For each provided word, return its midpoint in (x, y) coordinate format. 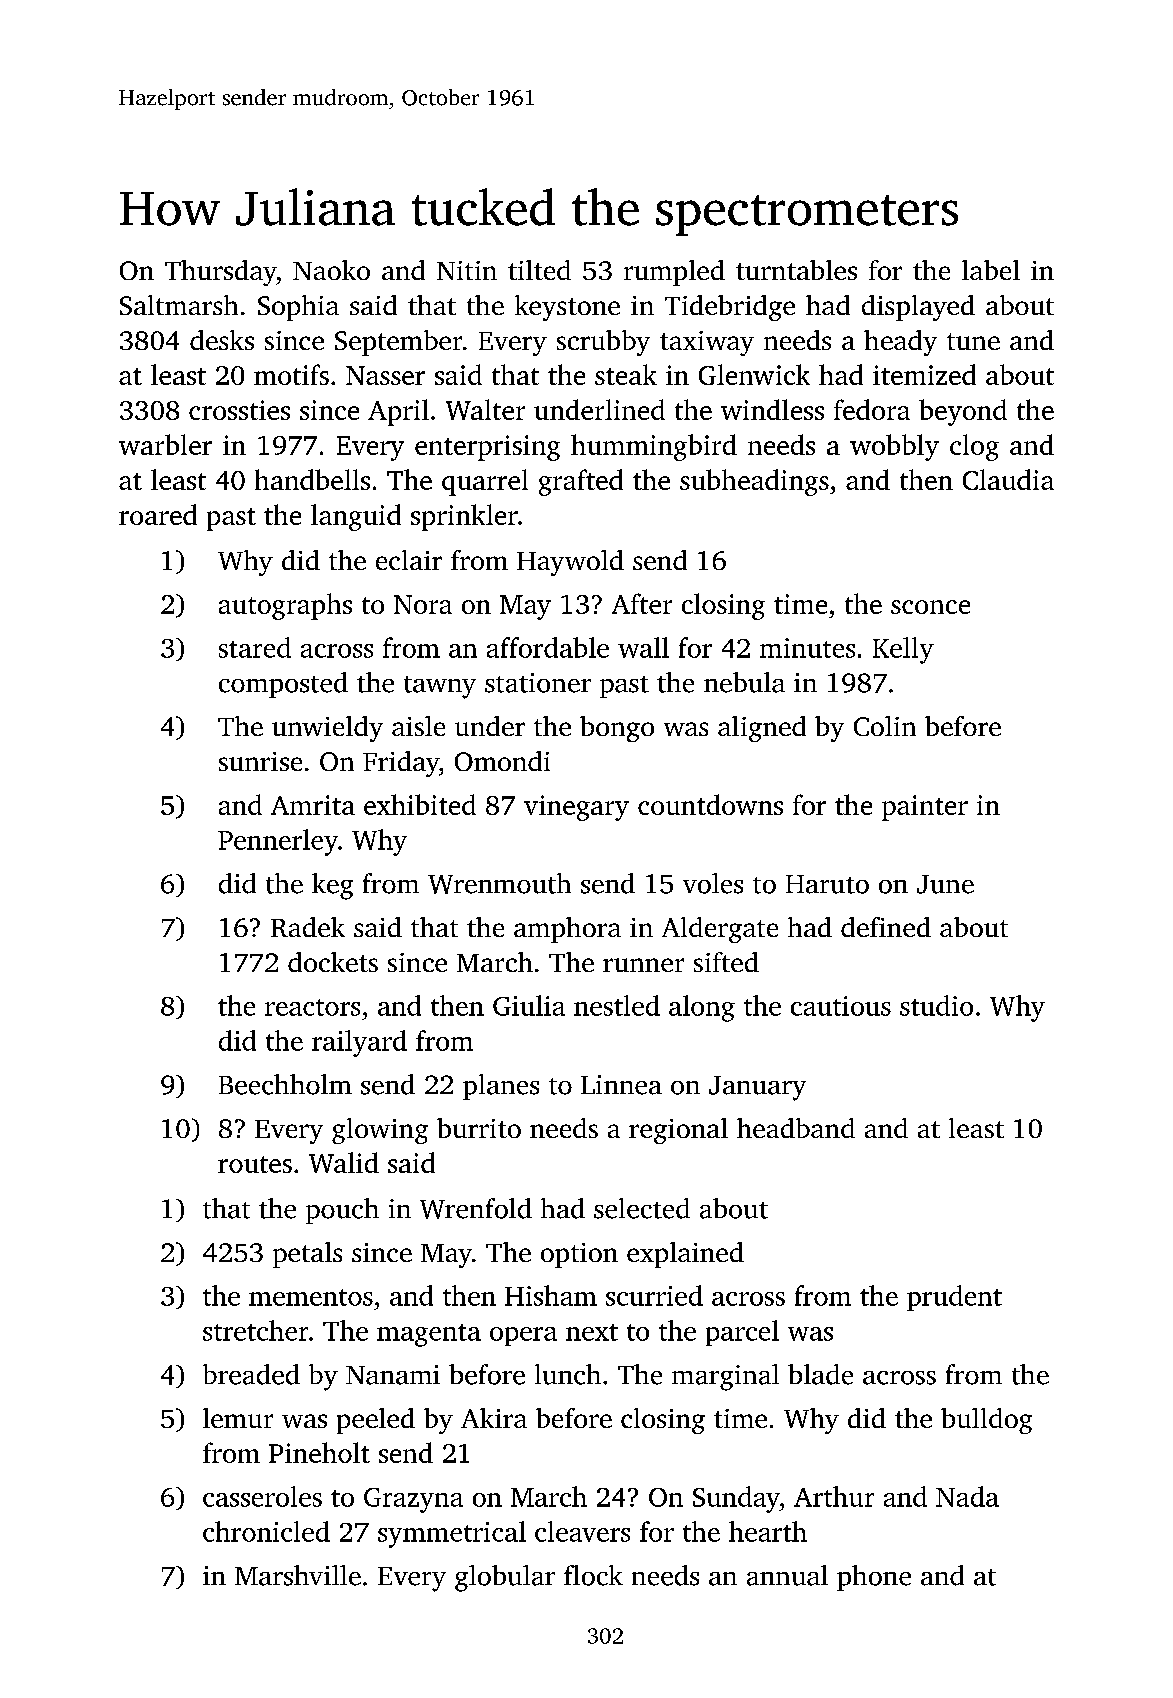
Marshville (298, 1575)
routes (255, 1164)
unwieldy (327, 729)
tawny (440, 687)
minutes (807, 648)
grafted (581, 482)
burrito (479, 1128)
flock (593, 1575)
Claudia (1008, 479)
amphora (567, 930)
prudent (954, 1298)
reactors (312, 1007)
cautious (841, 1006)
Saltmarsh (179, 305)
